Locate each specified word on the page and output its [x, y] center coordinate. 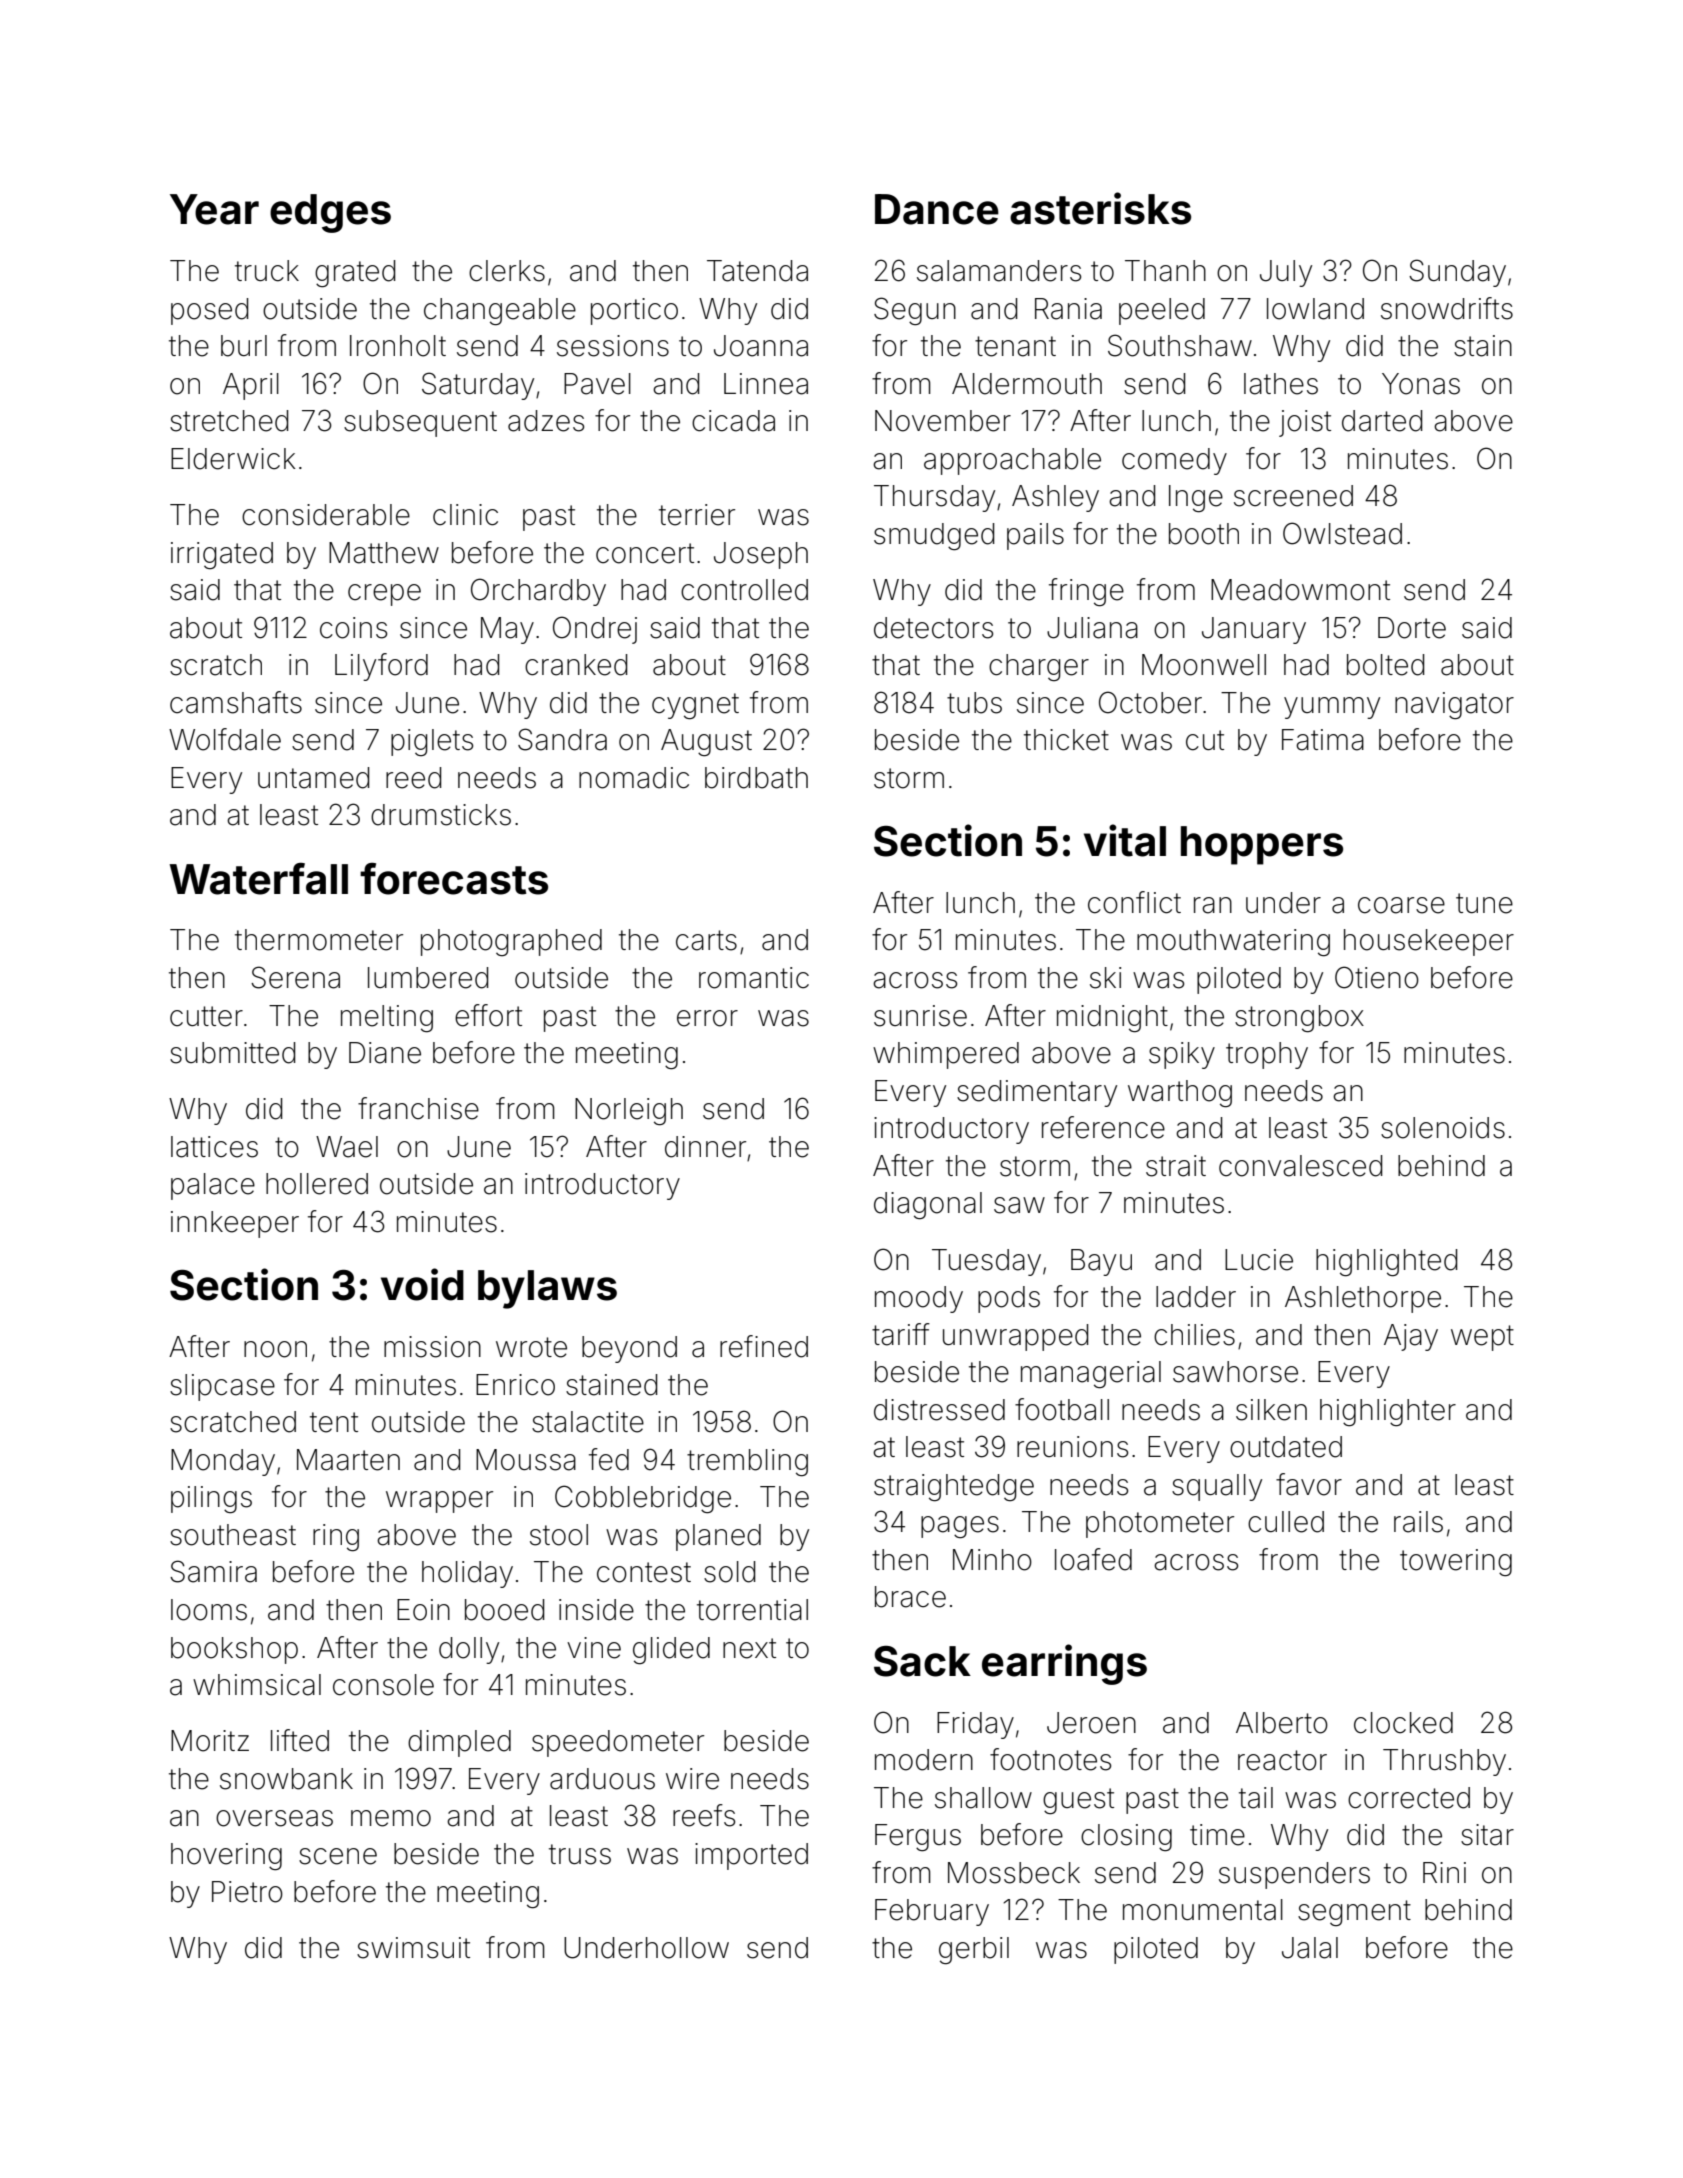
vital [1125, 840]
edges [330, 213]
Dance [937, 209]
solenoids [1443, 1128]
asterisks [1100, 208]
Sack [922, 1661]
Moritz [210, 1741]
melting [387, 1018]
